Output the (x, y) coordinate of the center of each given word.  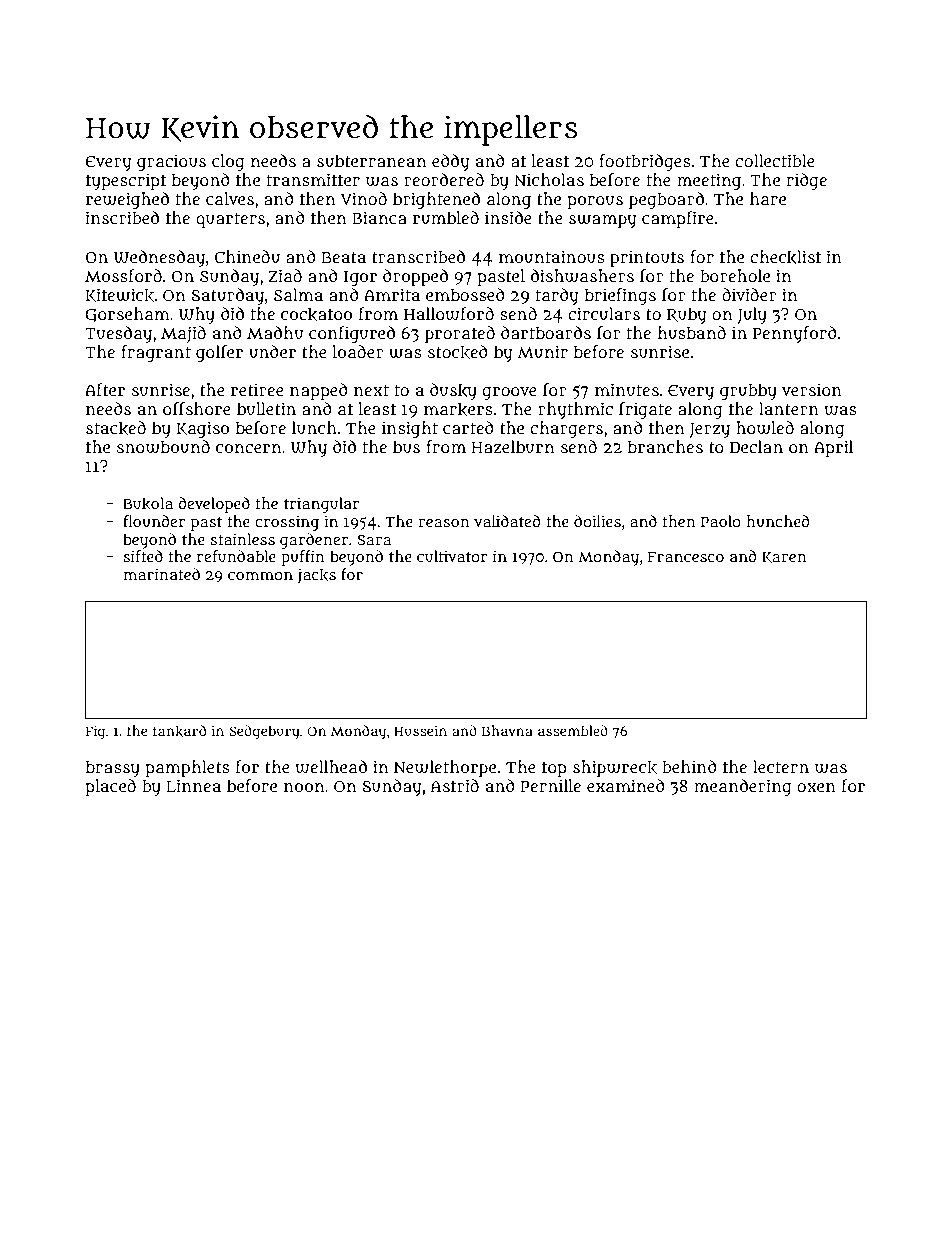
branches (665, 446)
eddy (450, 162)
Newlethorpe (445, 768)
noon (304, 787)
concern (248, 448)
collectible (775, 160)
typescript (126, 181)
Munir (543, 352)
